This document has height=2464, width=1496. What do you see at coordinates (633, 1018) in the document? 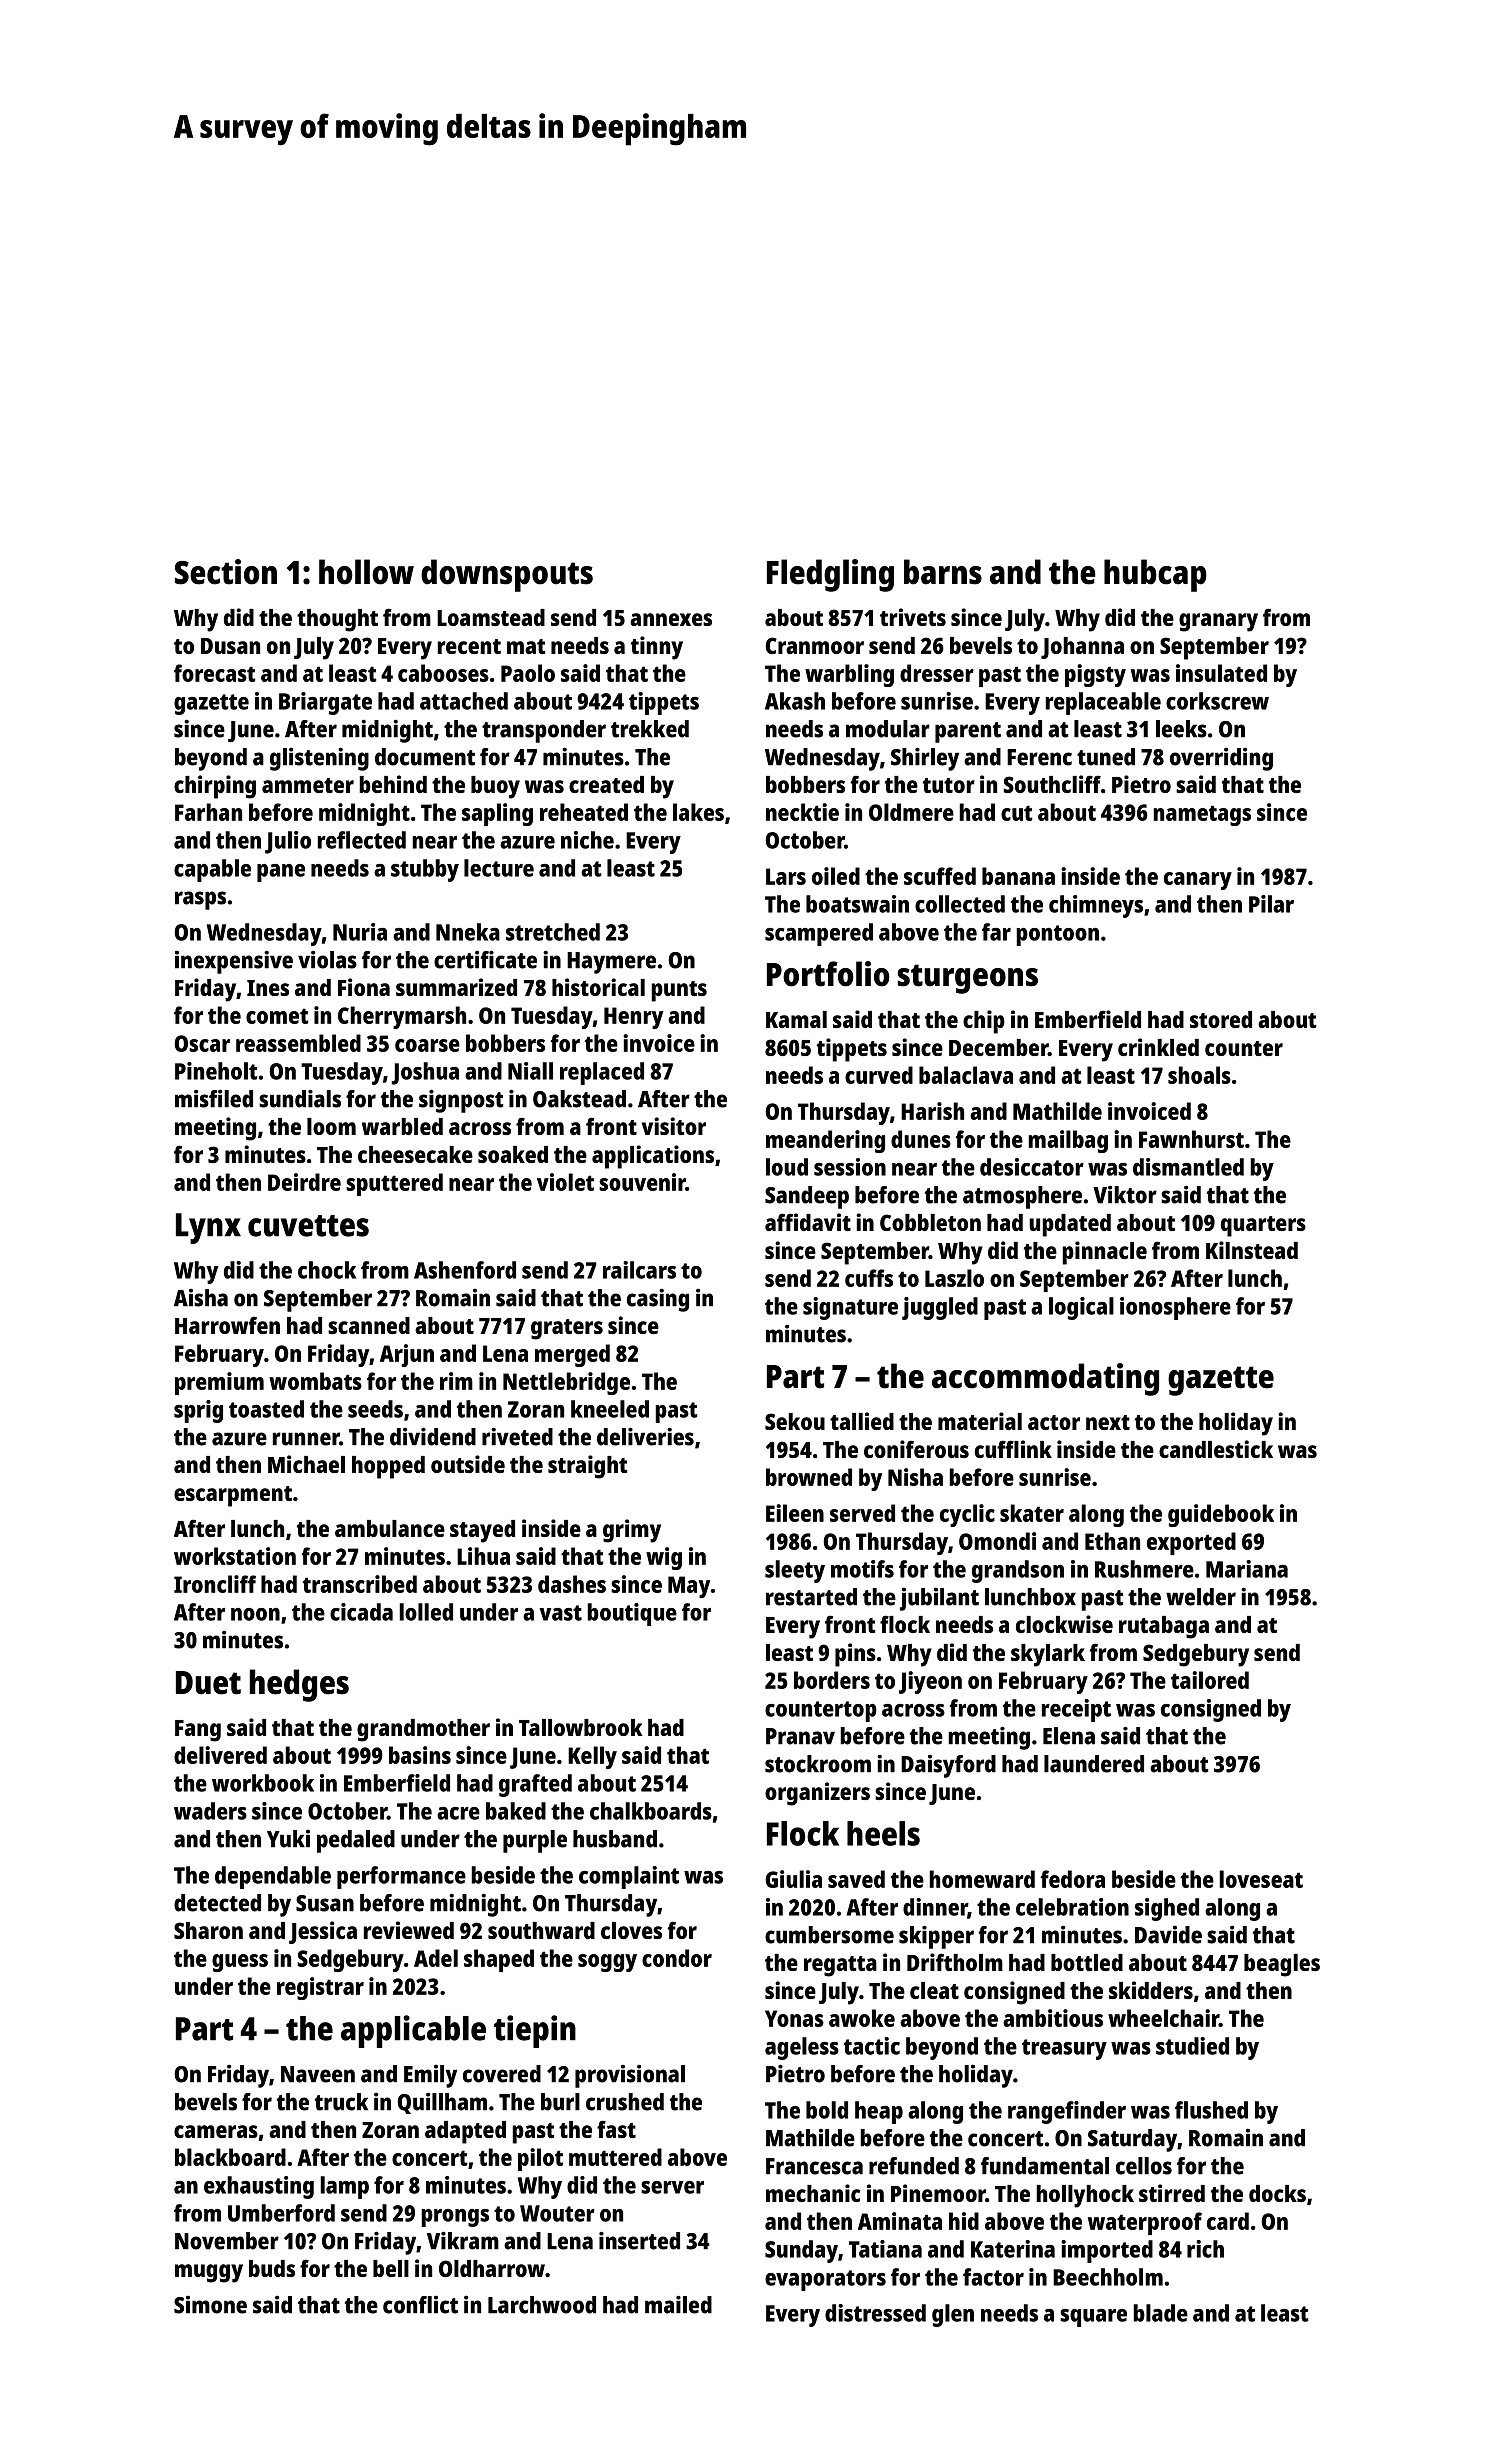
I see `Henry` at bounding box center [633, 1018].
